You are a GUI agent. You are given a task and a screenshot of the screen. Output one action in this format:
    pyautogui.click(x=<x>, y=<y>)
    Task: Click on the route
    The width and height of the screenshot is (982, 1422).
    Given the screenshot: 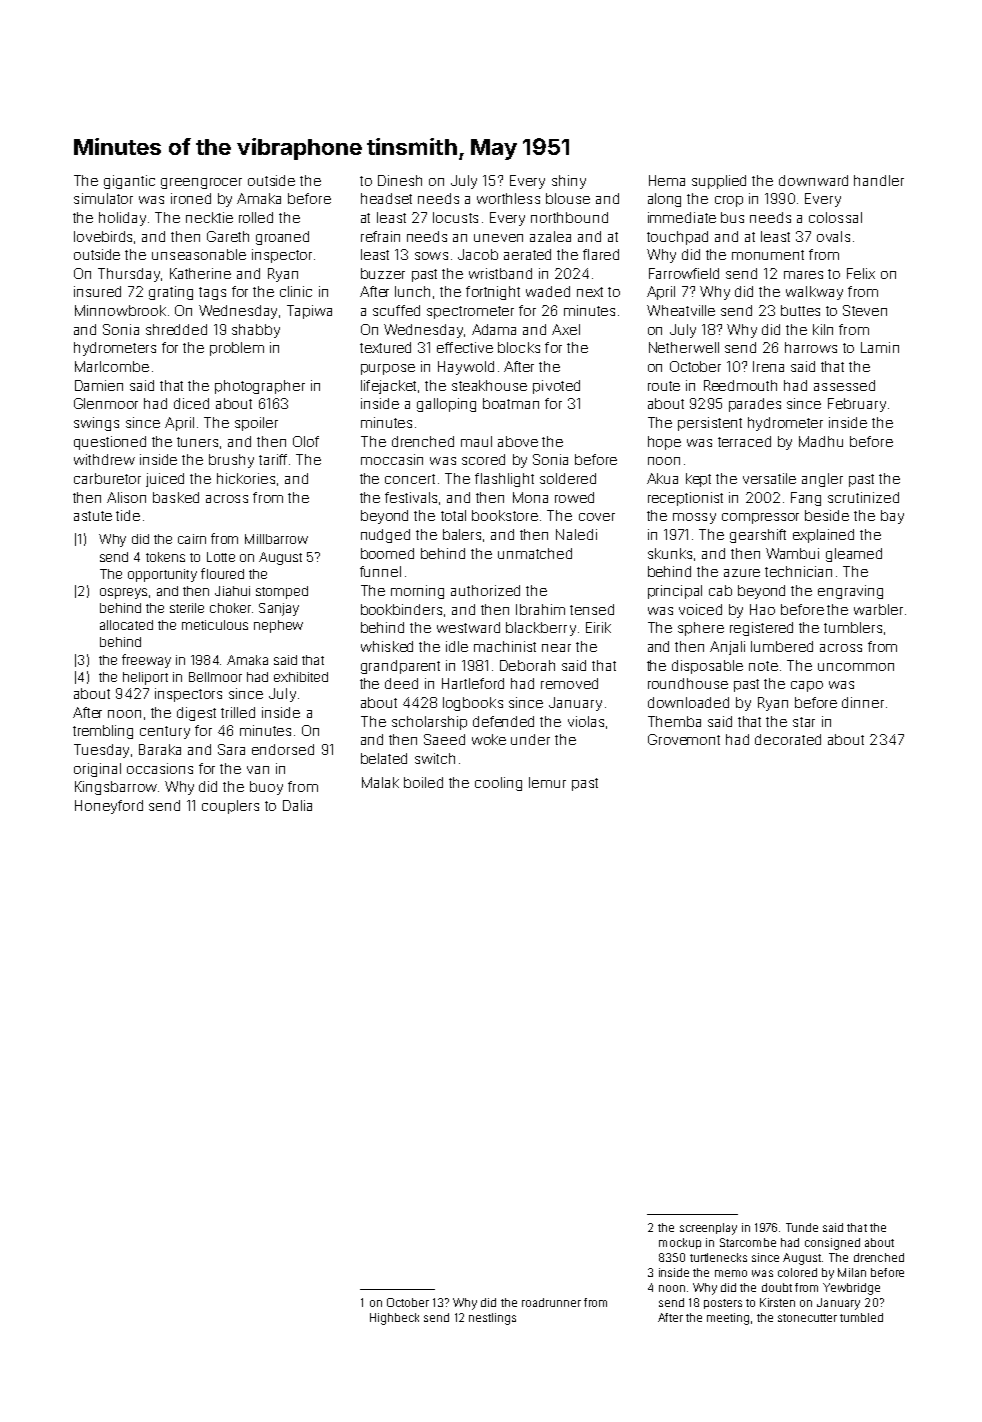 What is the action you would take?
    pyautogui.click(x=664, y=386)
